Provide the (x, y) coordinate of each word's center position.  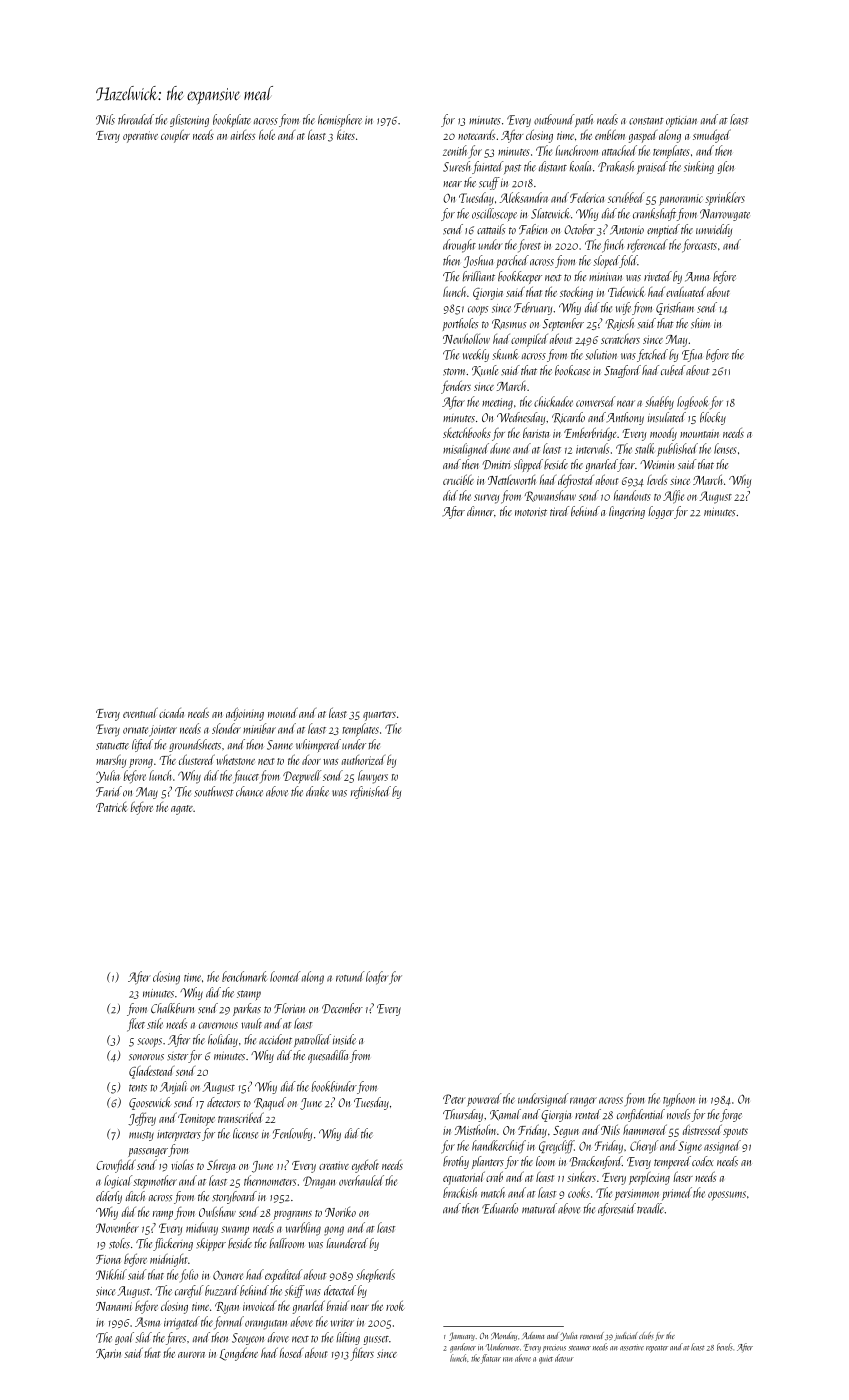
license (245, 1133)
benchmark (244, 976)
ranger (583, 1102)
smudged (712, 136)
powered (484, 1100)
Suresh (456, 166)
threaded (136, 119)
